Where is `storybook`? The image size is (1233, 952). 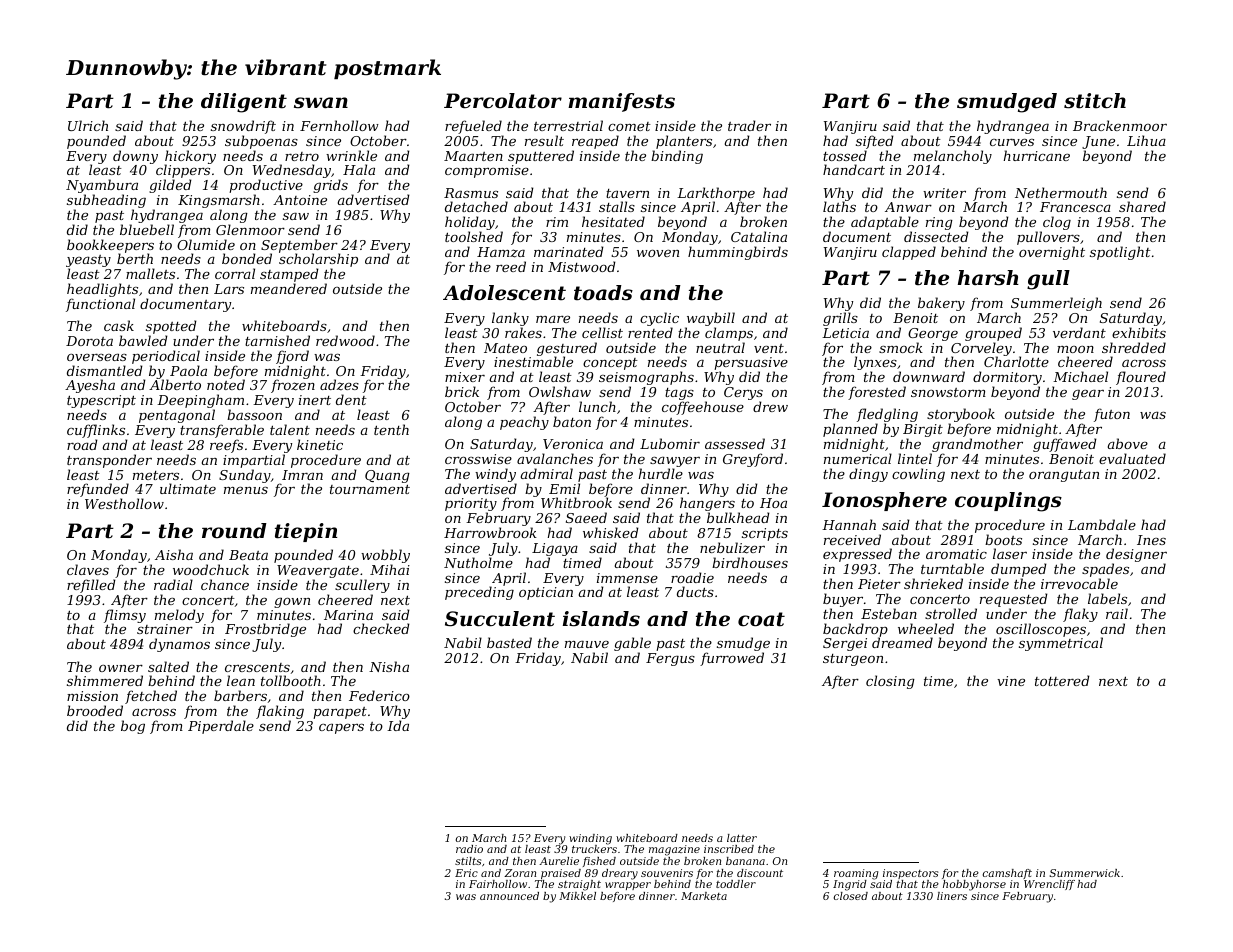
storybook is located at coordinates (961, 416).
